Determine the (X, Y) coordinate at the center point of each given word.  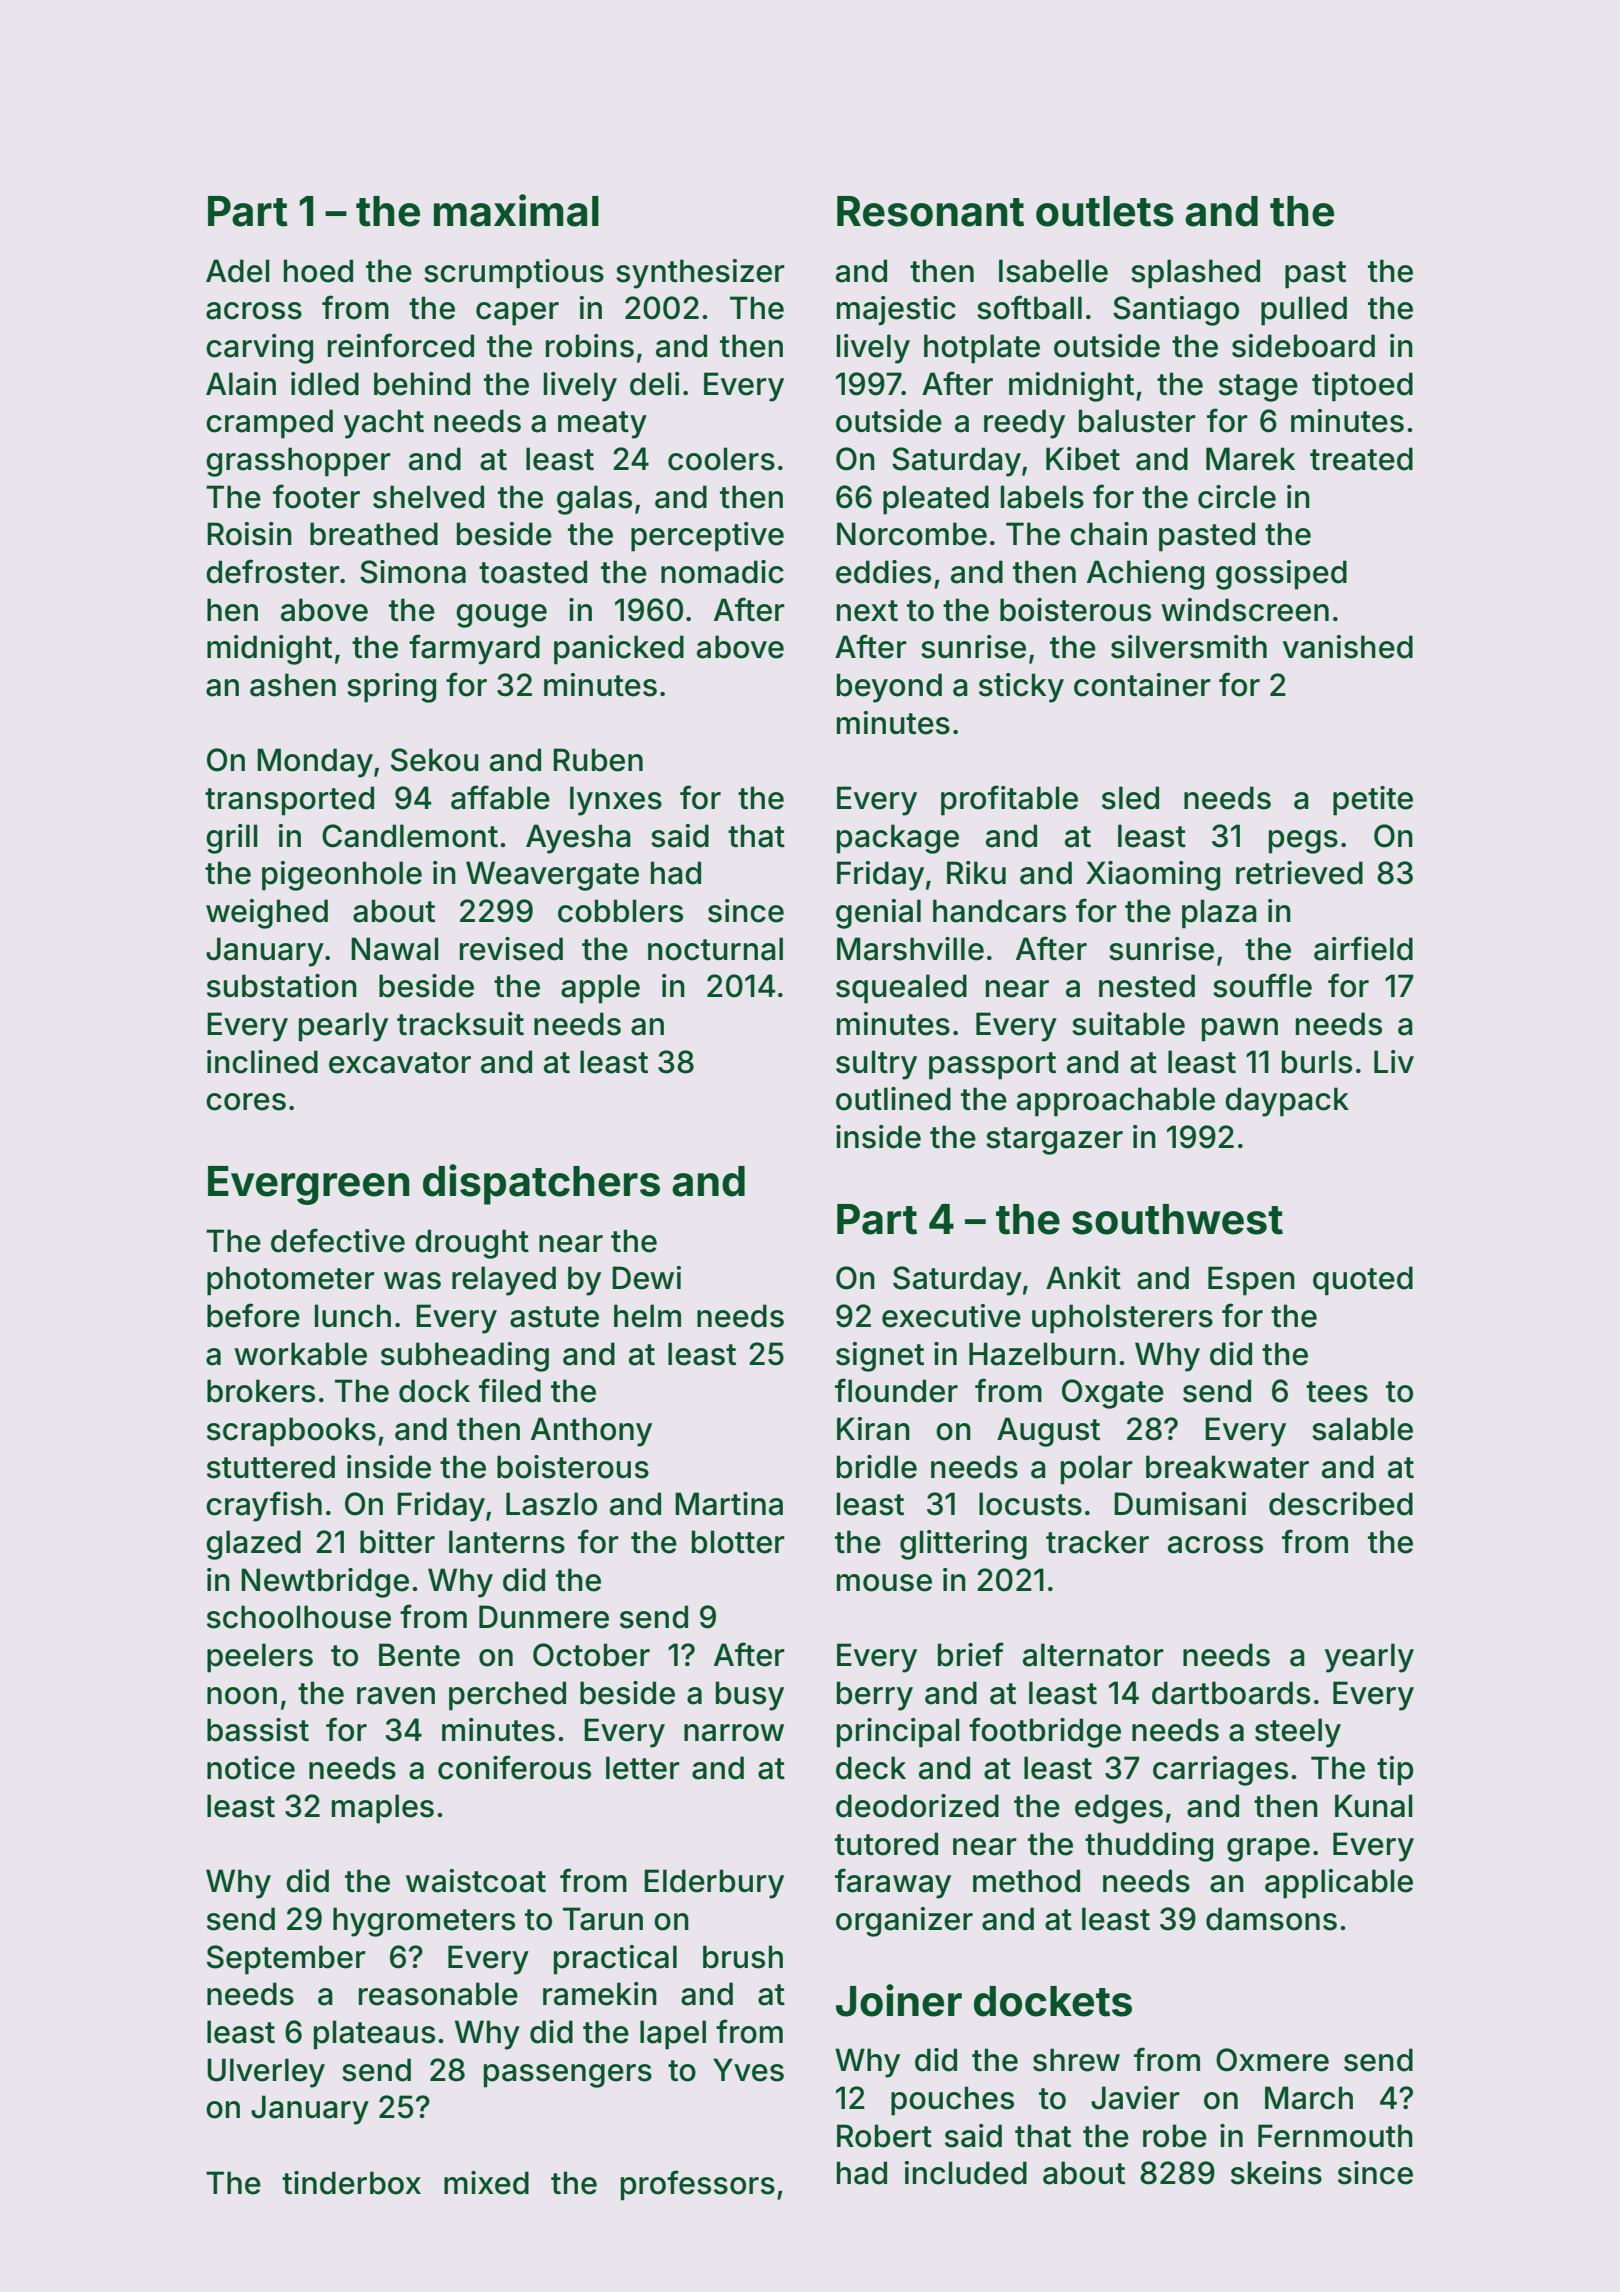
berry (875, 1696)
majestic (896, 311)
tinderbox (351, 2183)
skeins (1276, 2173)
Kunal (1374, 1806)
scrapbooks (291, 1432)
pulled (1304, 311)
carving (259, 349)
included (966, 2173)
